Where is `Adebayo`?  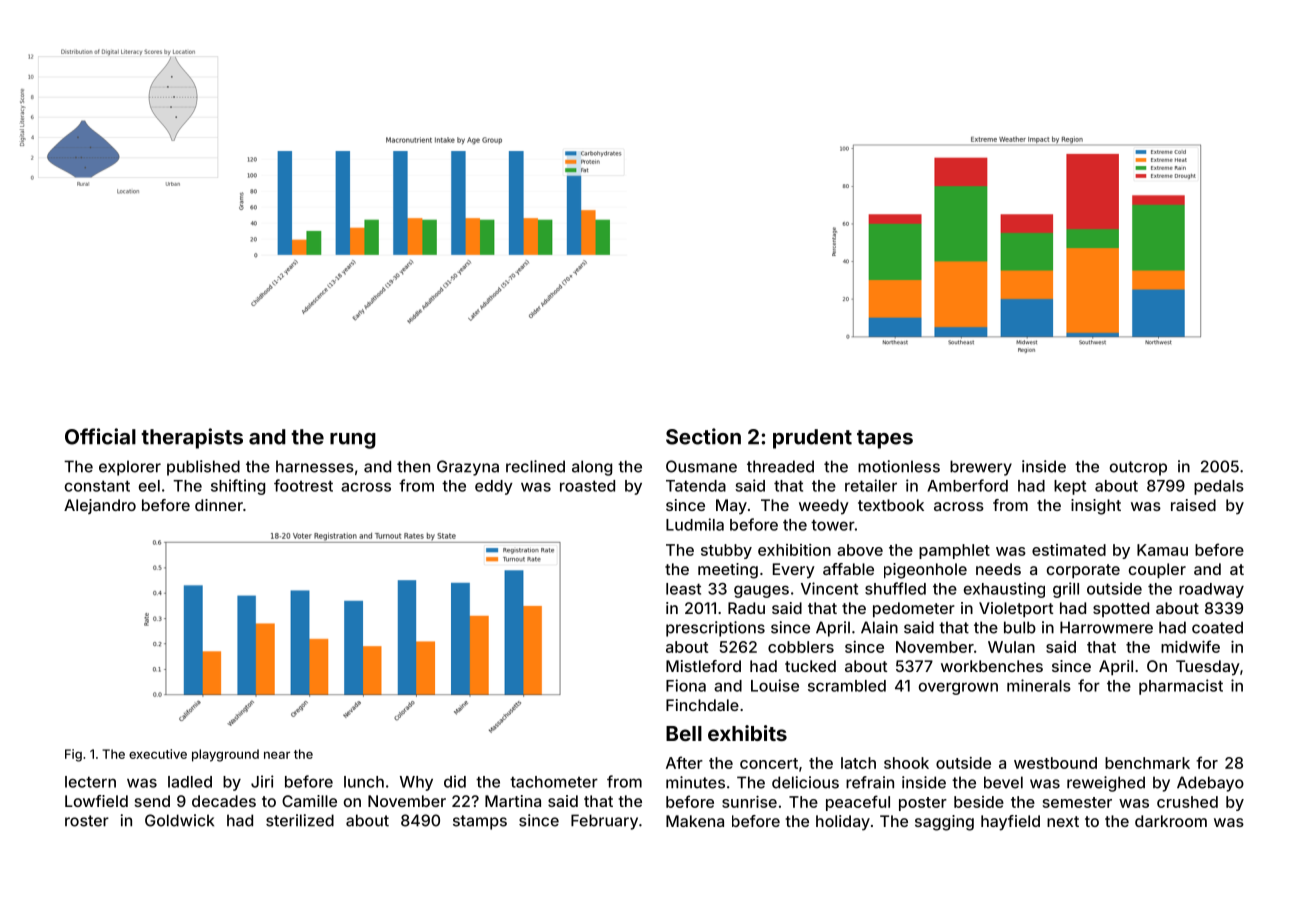
Adebayo is located at coordinates (1210, 784).
